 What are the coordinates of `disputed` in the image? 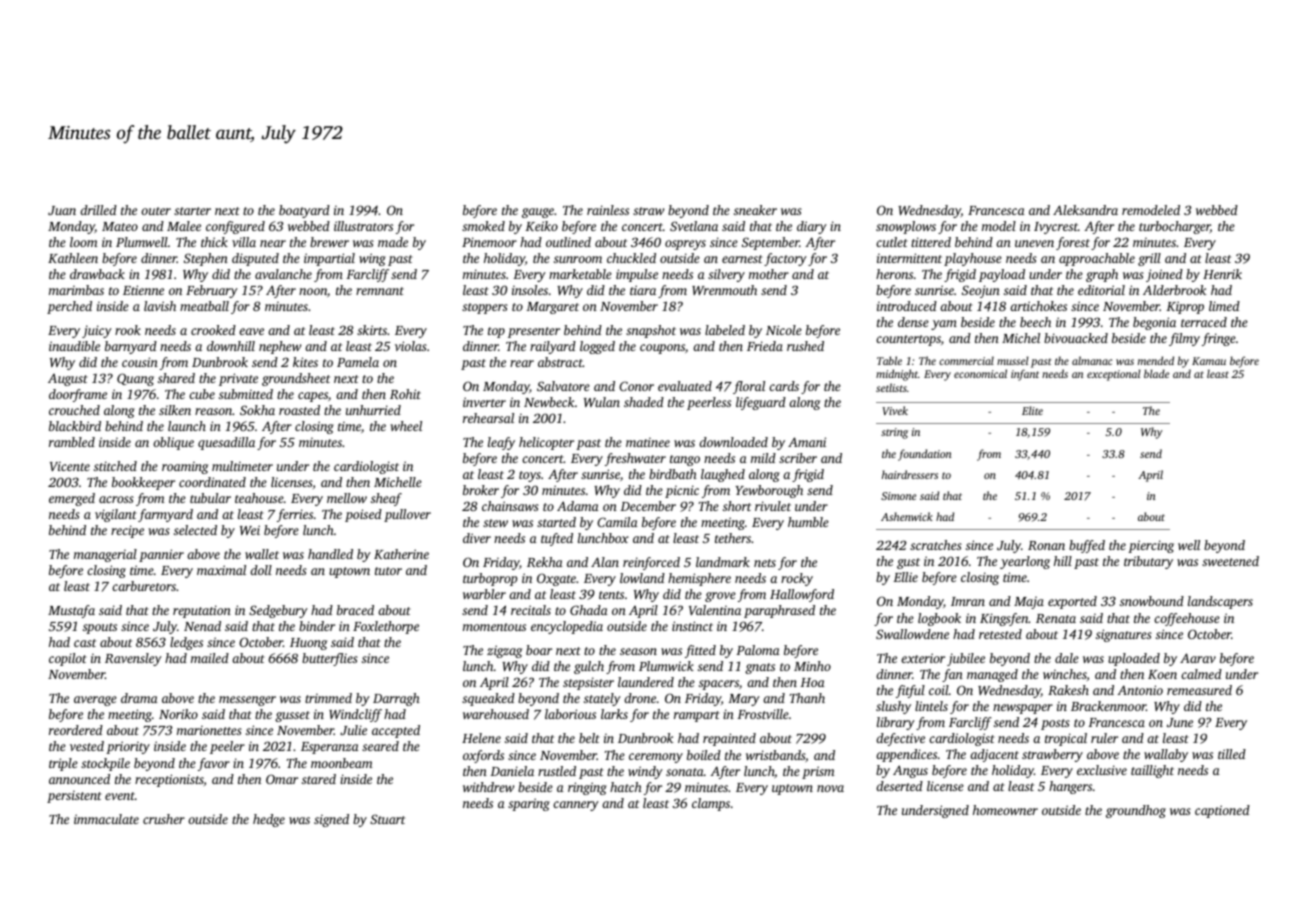 It's located at (255, 259).
